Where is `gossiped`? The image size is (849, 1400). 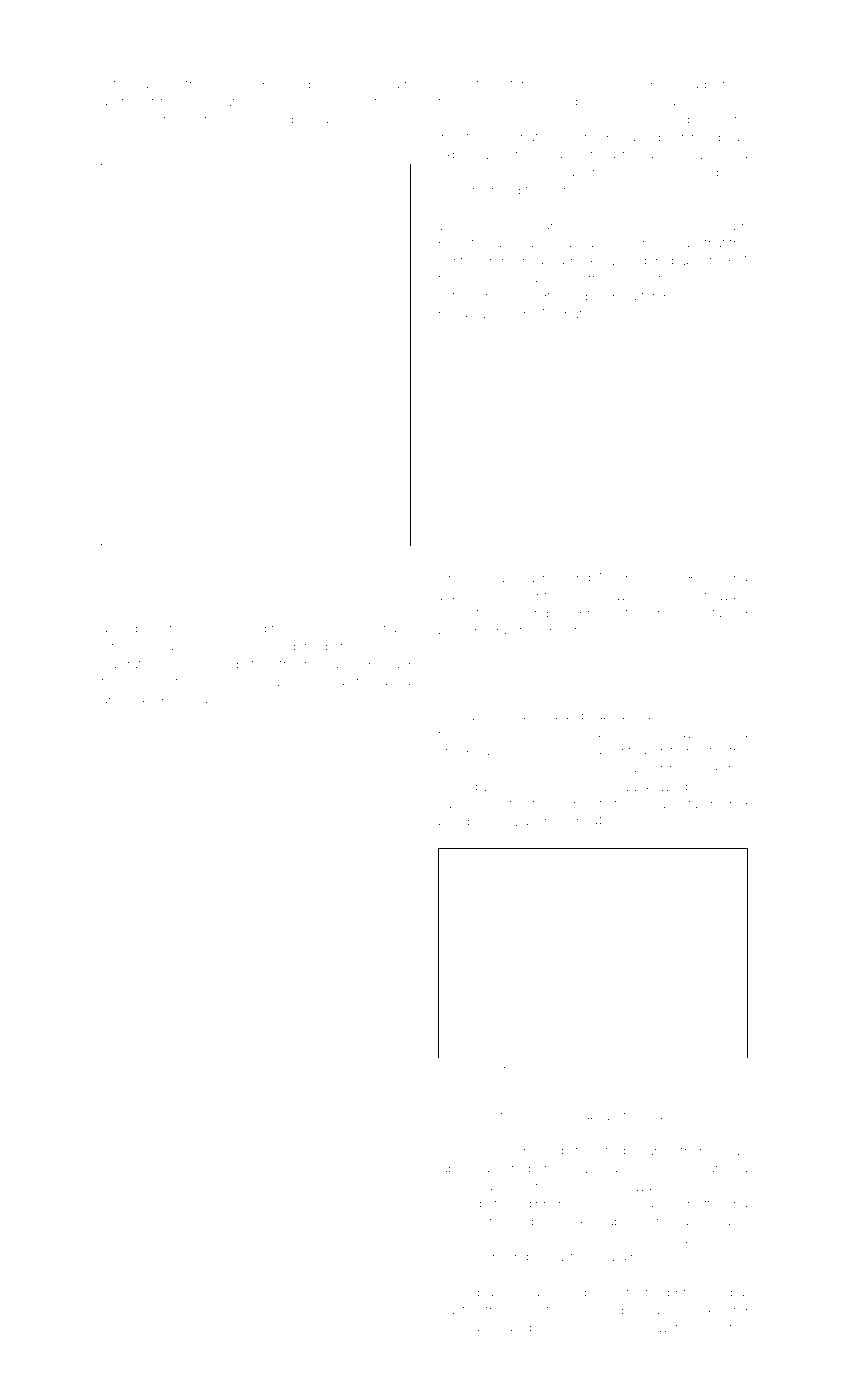 gossiped is located at coordinates (284, 85).
